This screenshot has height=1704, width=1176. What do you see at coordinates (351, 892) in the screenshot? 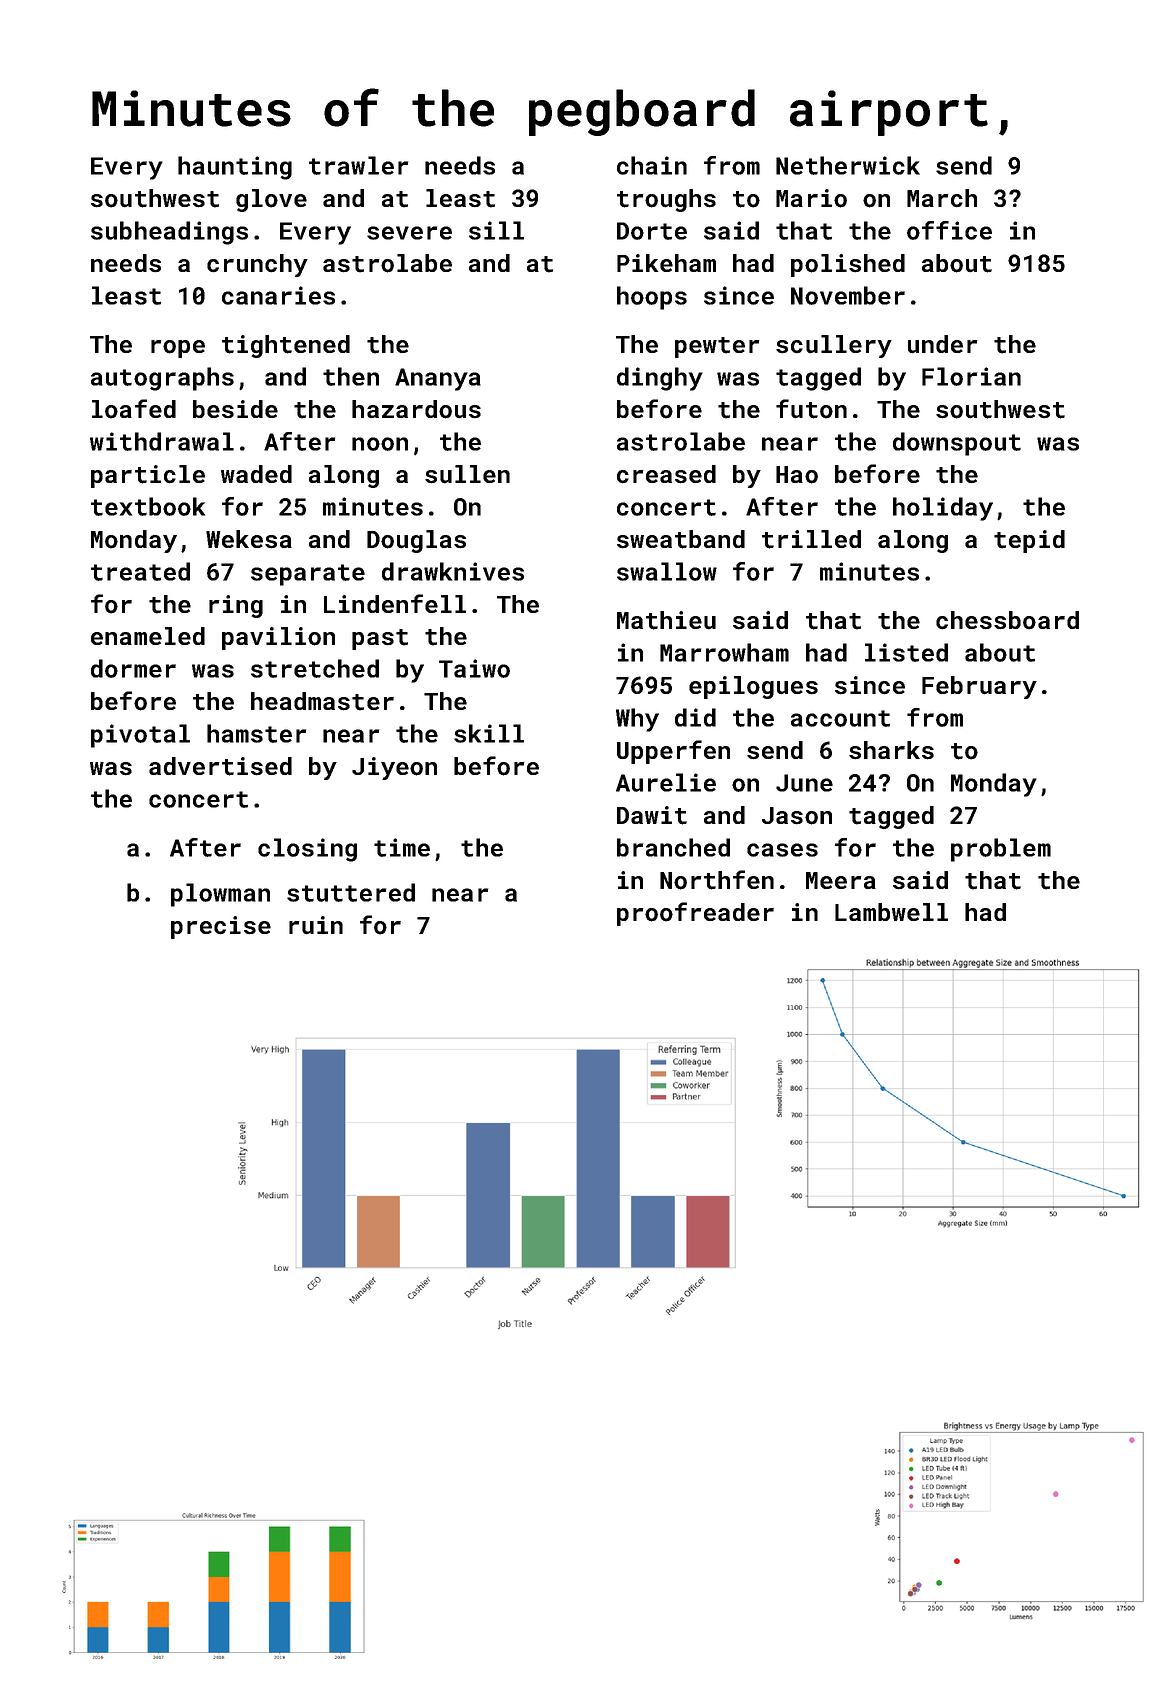
I see `stuttered` at bounding box center [351, 892].
